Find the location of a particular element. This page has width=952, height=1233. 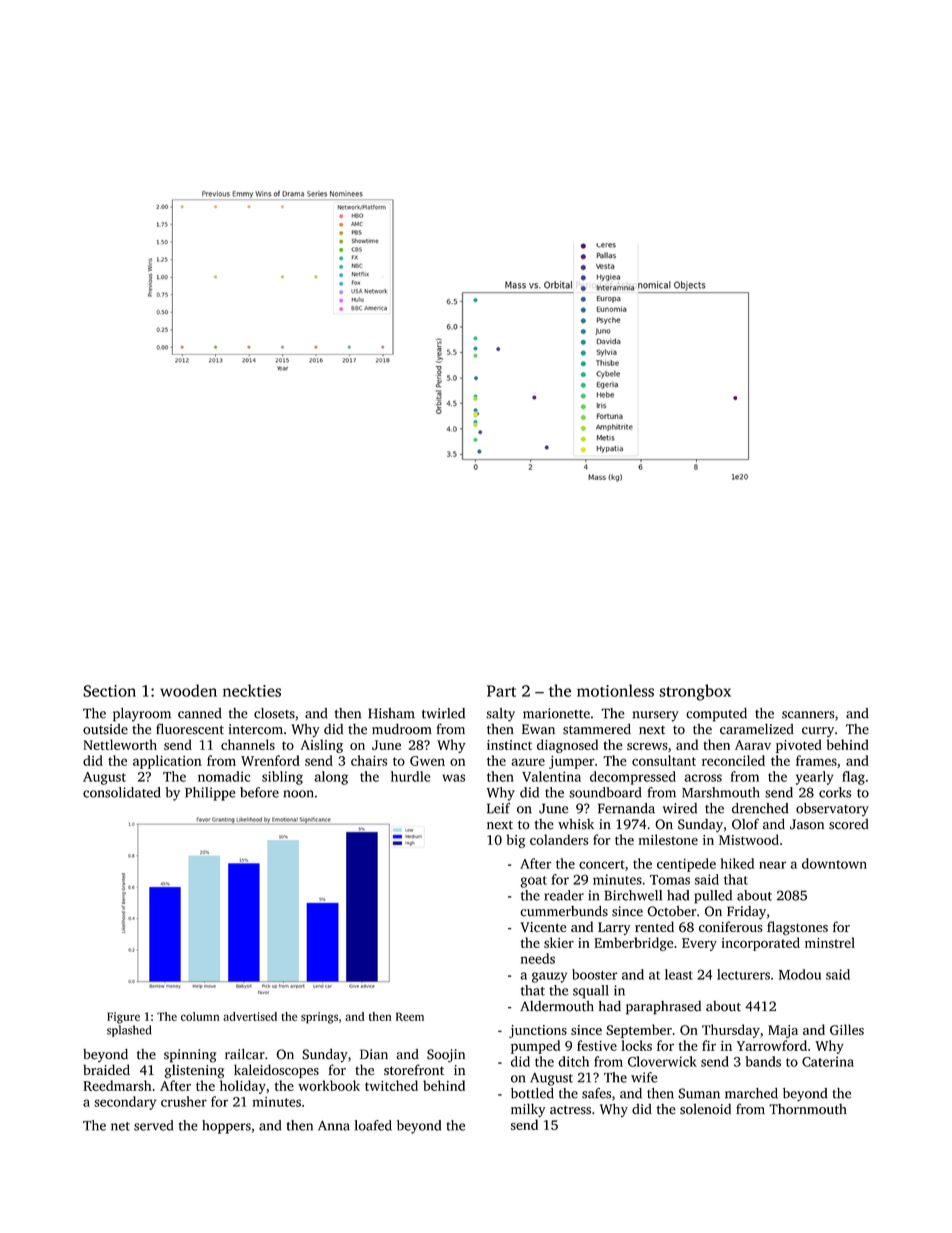

Figure is located at coordinates (123, 1018).
